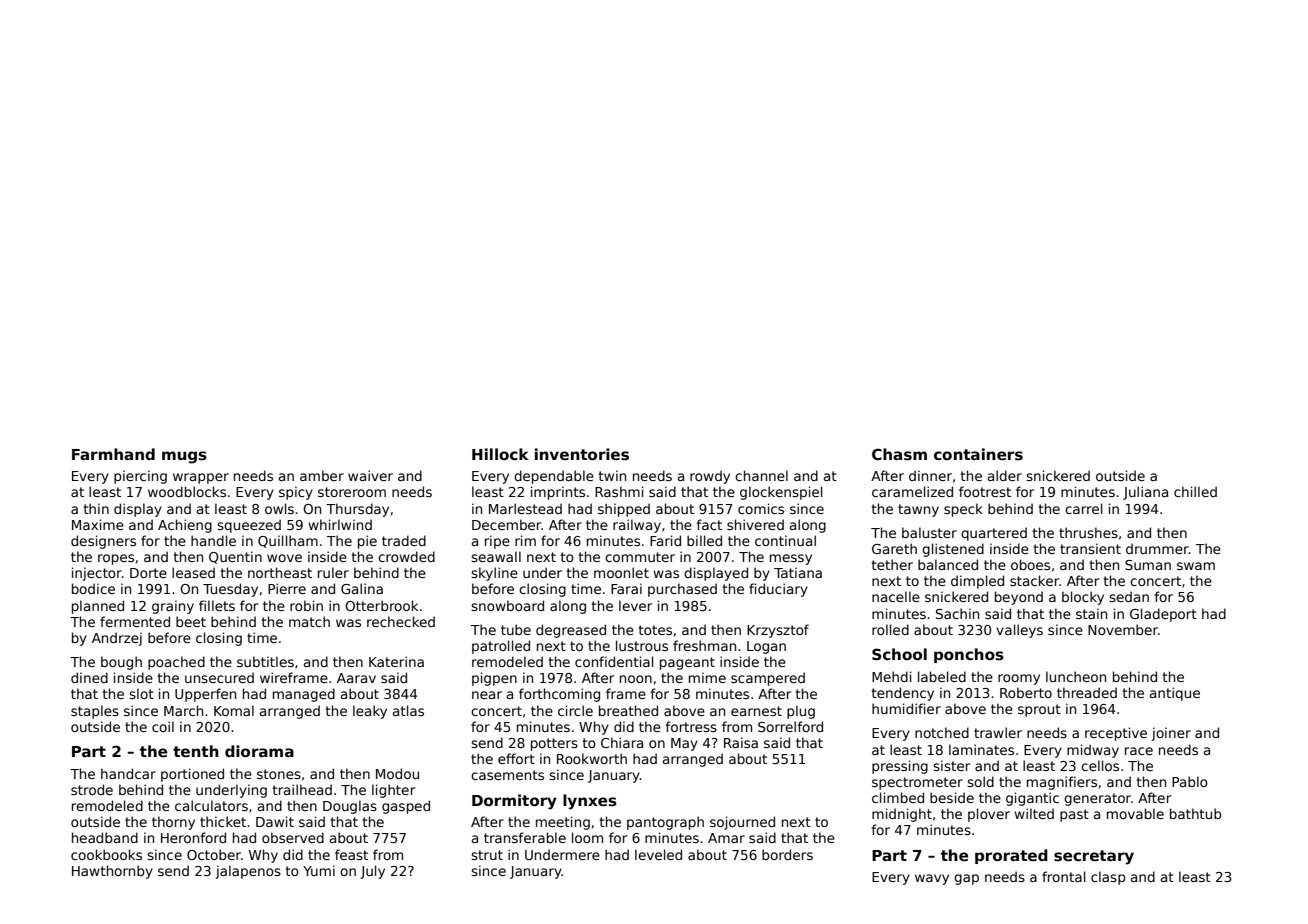  I want to click on chilled, so click(1195, 491).
